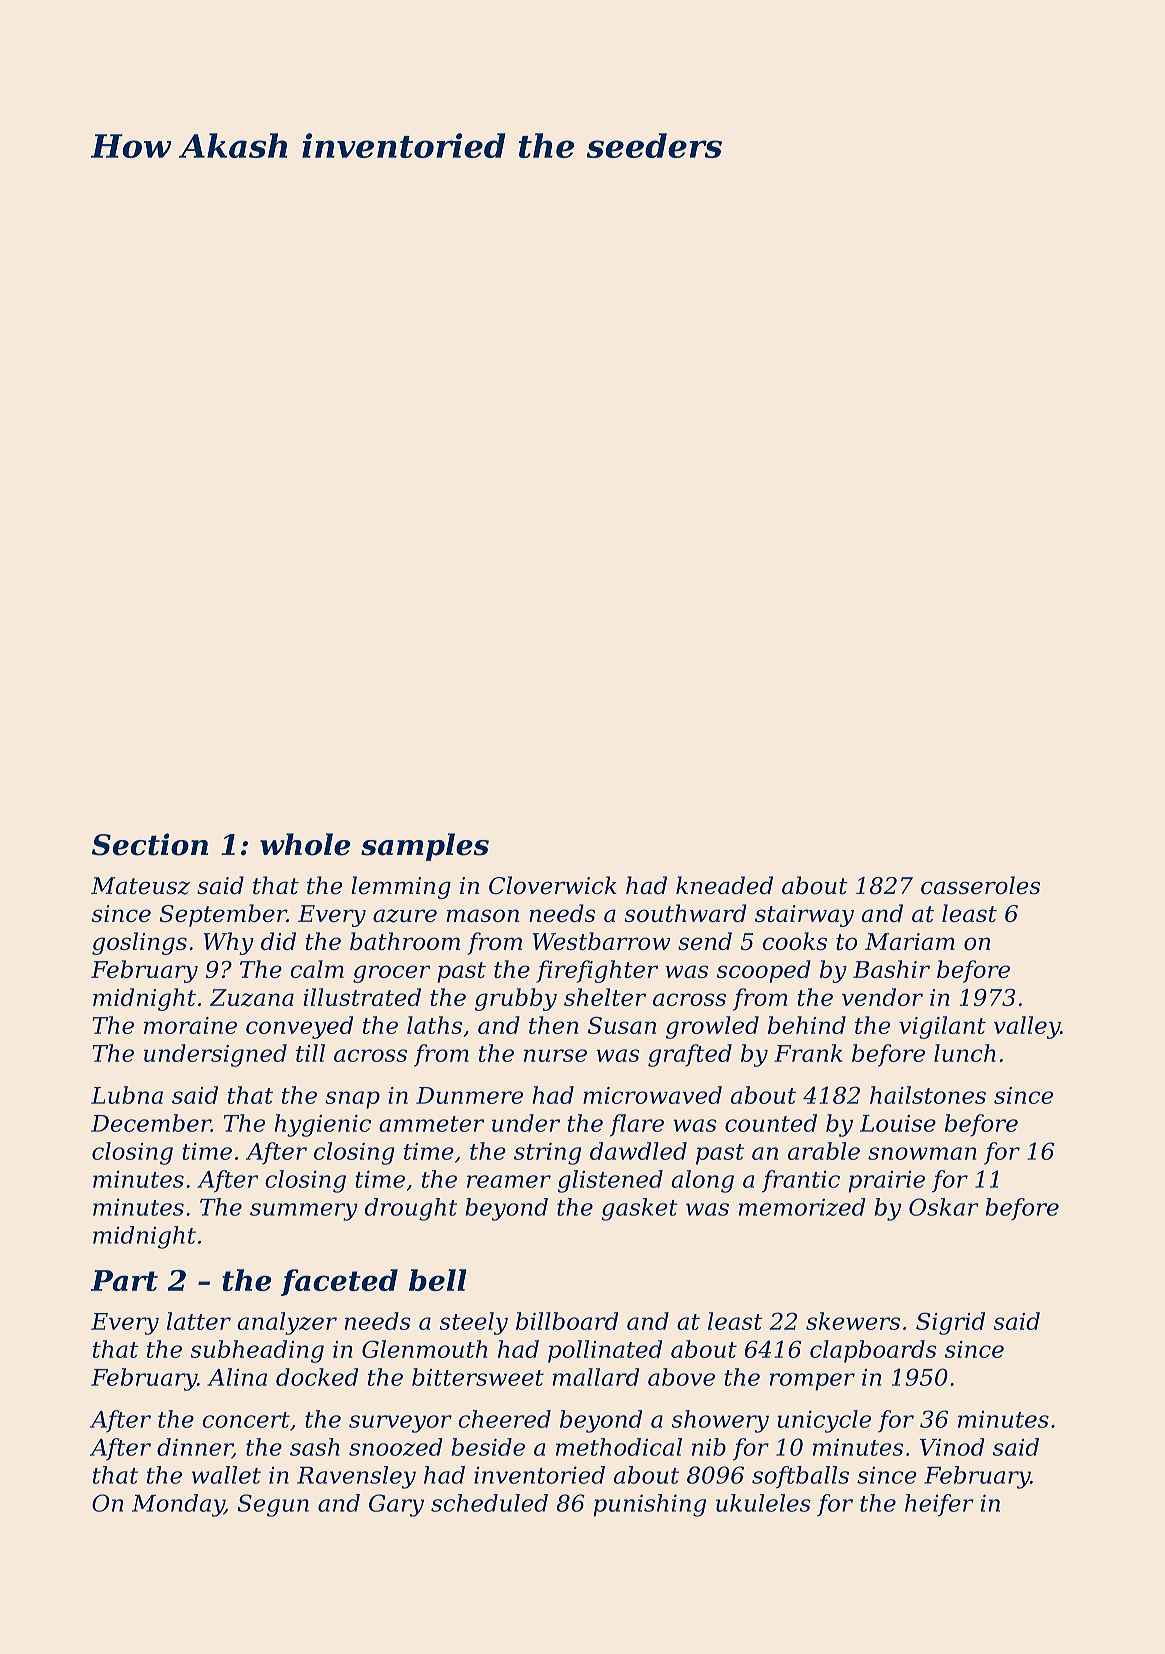 The height and width of the screenshot is (1654, 1165). Describe the element at coordinates (199, 1321) in the screenshot. I see `latter` at that location.
